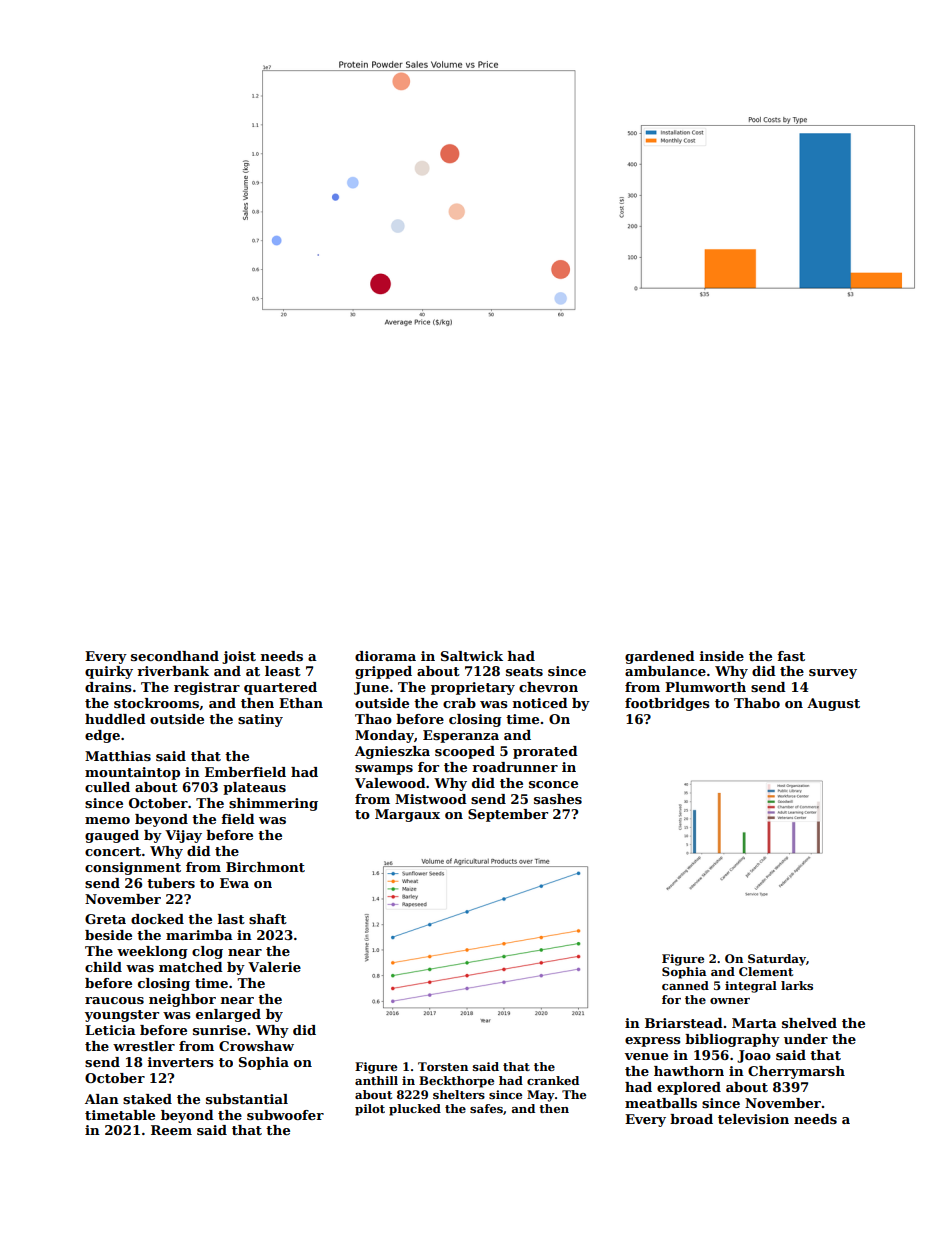 The image size is (952, 1233). Describe the element at coordinates (689, 1071) in the image. I see `hawthorn` at that location.
